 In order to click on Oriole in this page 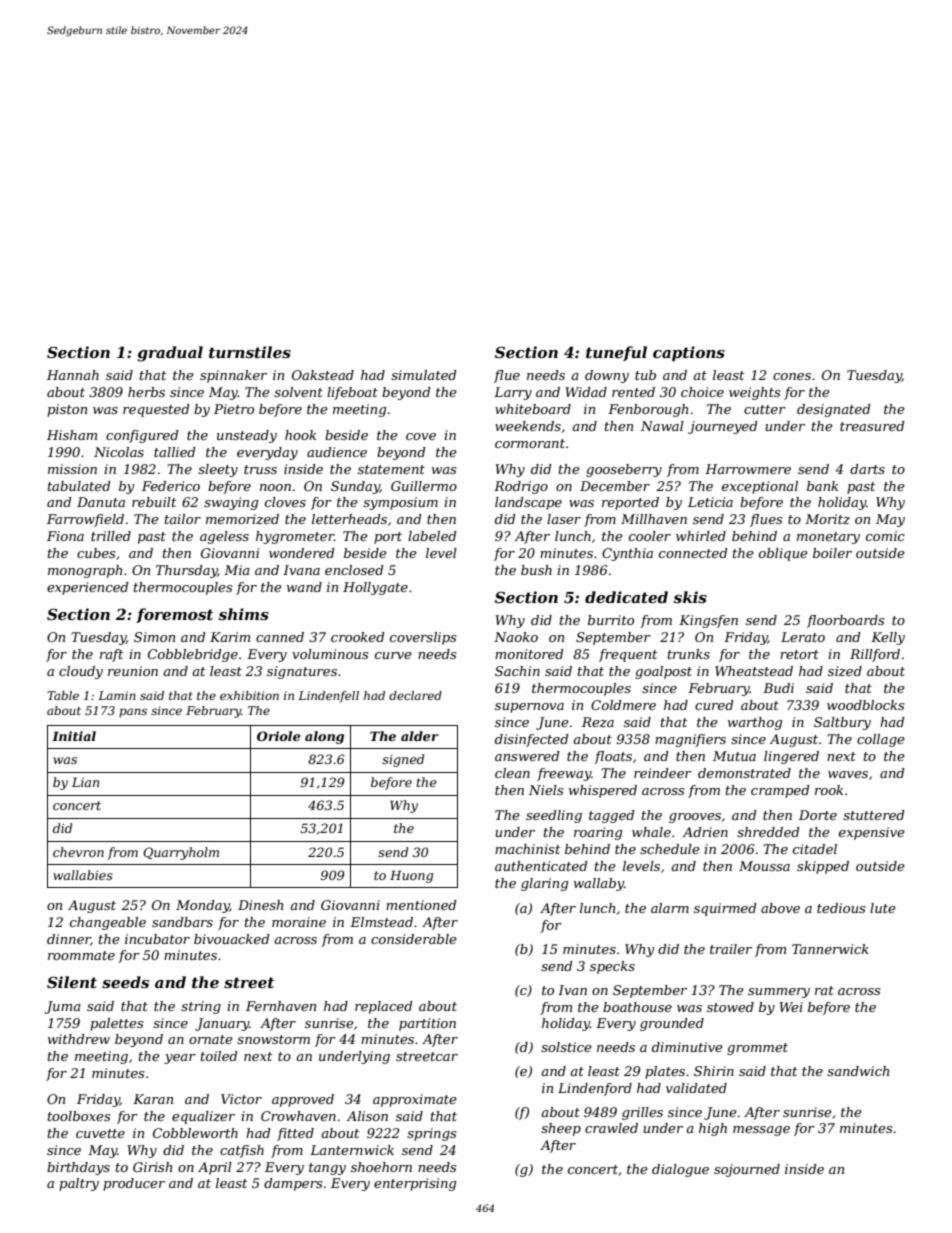, I will do `click(278, 736)`.
